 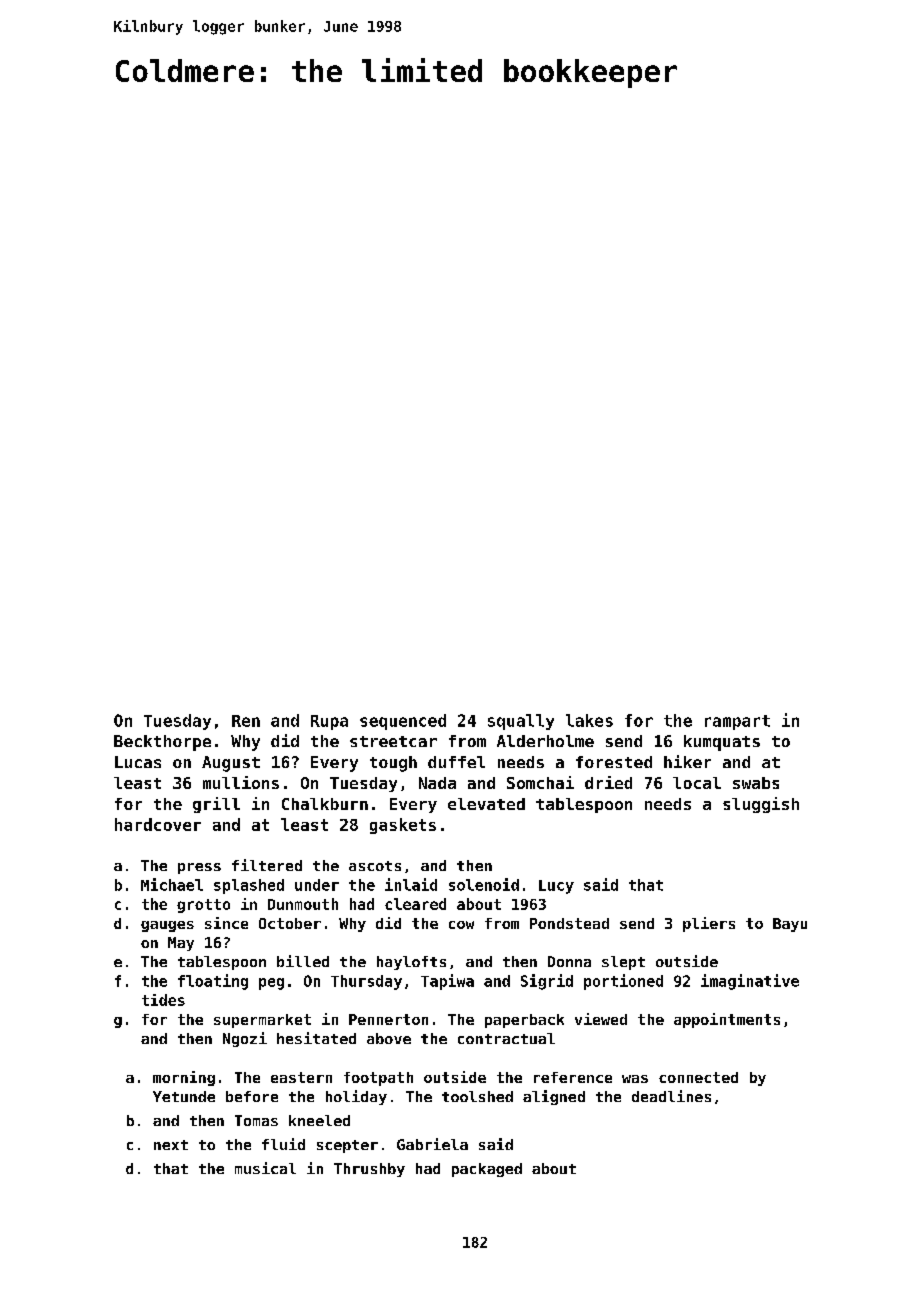 What do you see at coordinates (213, 982) in the screenshot?
I see `floating` at bounding box center [213, 982].
